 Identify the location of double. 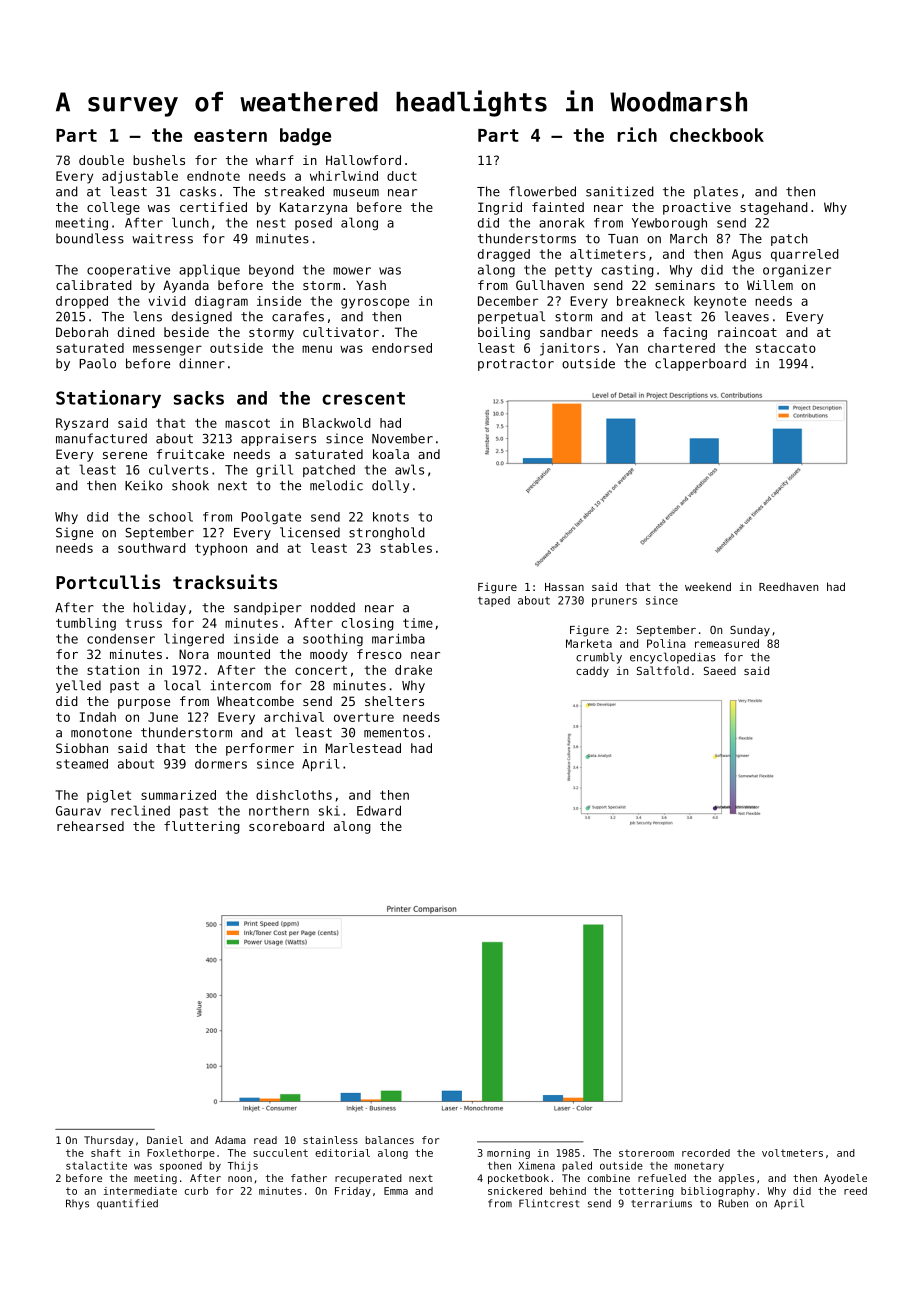
(101, 160).
